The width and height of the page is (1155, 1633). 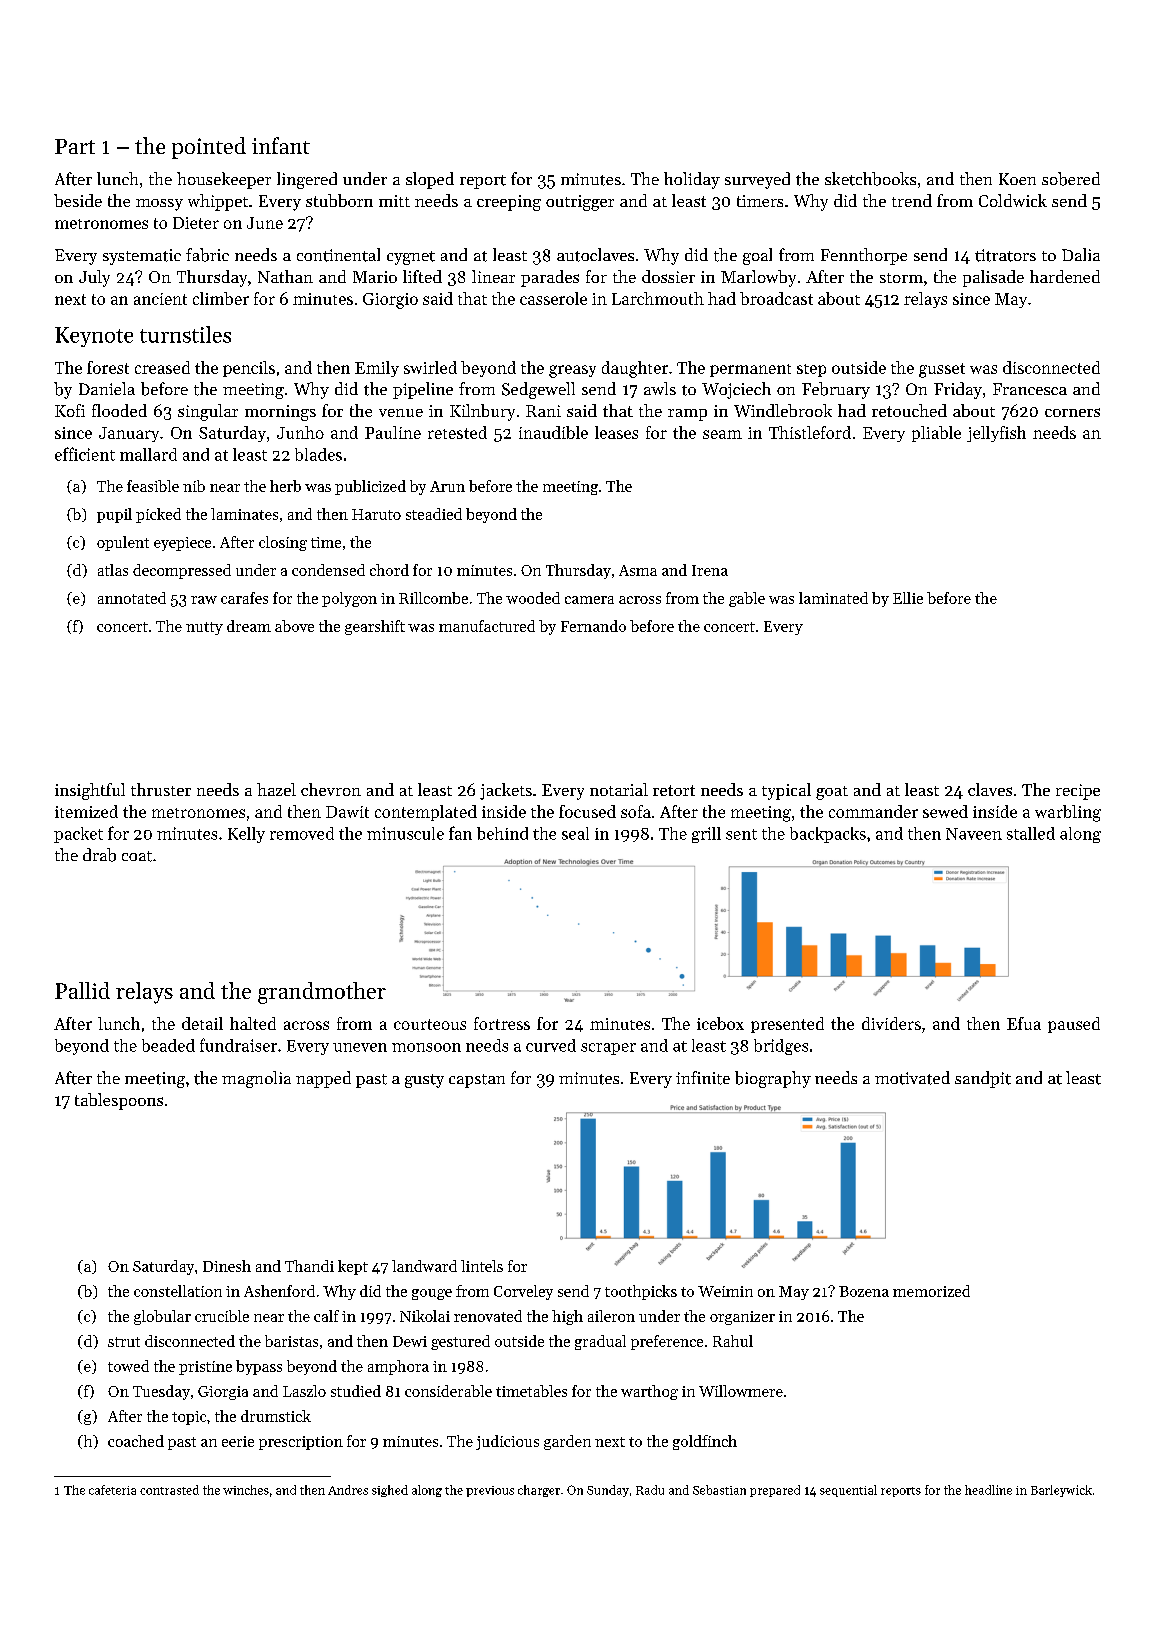 I want to click on headline, so click(x=988, y=1490).
